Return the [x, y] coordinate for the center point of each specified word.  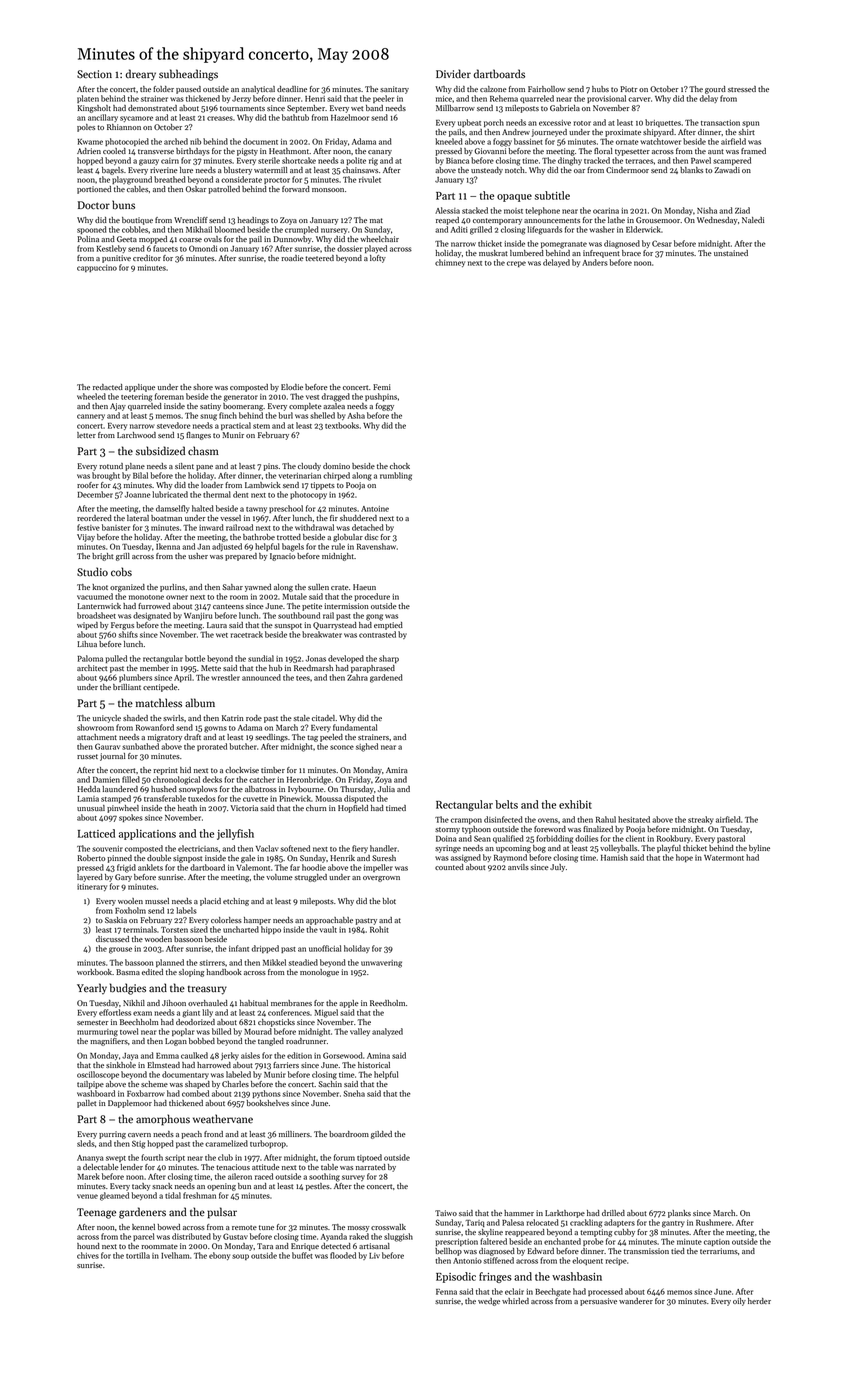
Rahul [606, 819]
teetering [136, 398]
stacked [475, 210]
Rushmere [714, 1222]
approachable [329, 921]
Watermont [724, 858]
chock [400, 466]
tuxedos [202, 798]
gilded [381, 1135]
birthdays [193, 152]
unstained [731, 253]
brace [631, 253]
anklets [150, 867]
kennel [143, 1227]
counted [449, 867]
